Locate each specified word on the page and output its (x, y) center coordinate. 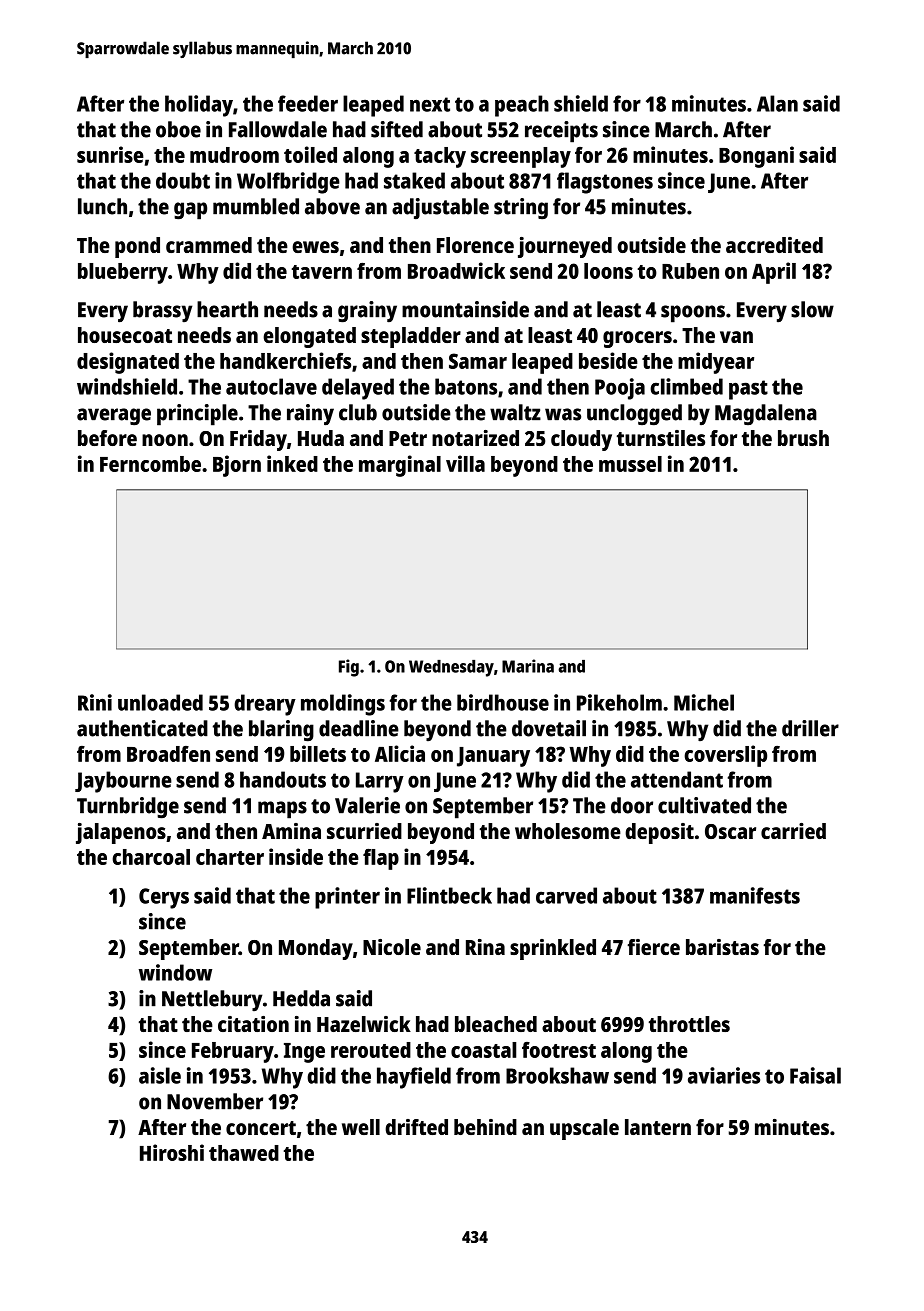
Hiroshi (172, 1152)
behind (485, 1127)
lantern (658, 1127)
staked (414, 180)
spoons (693, 314)
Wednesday (451, 668)
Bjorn (237, 466)
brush (803, 438)
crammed (209, 245)
